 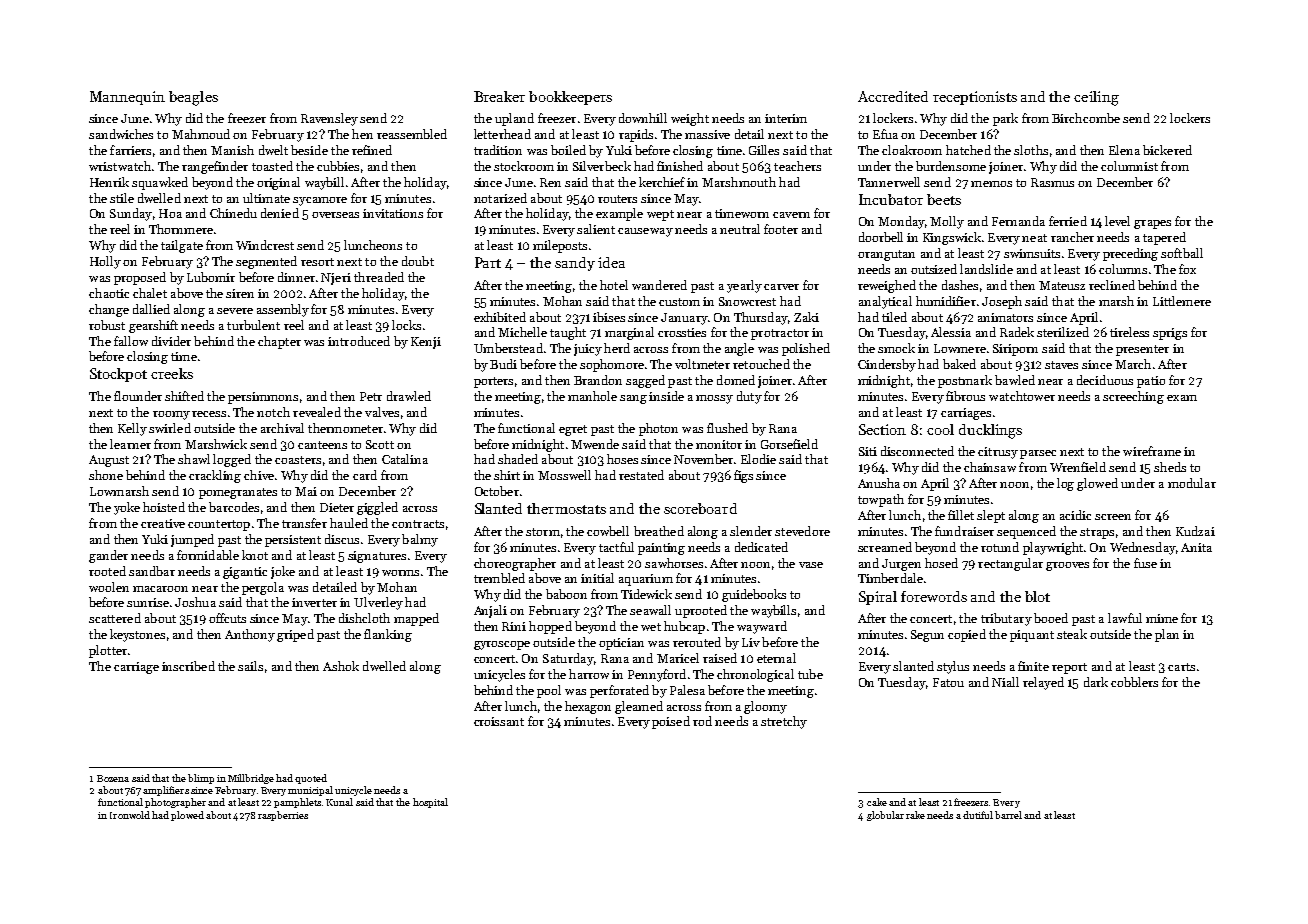 What do you see at coordinates (719, 444) in the page?
I see `monitor` at bounding box center [719, 444].
